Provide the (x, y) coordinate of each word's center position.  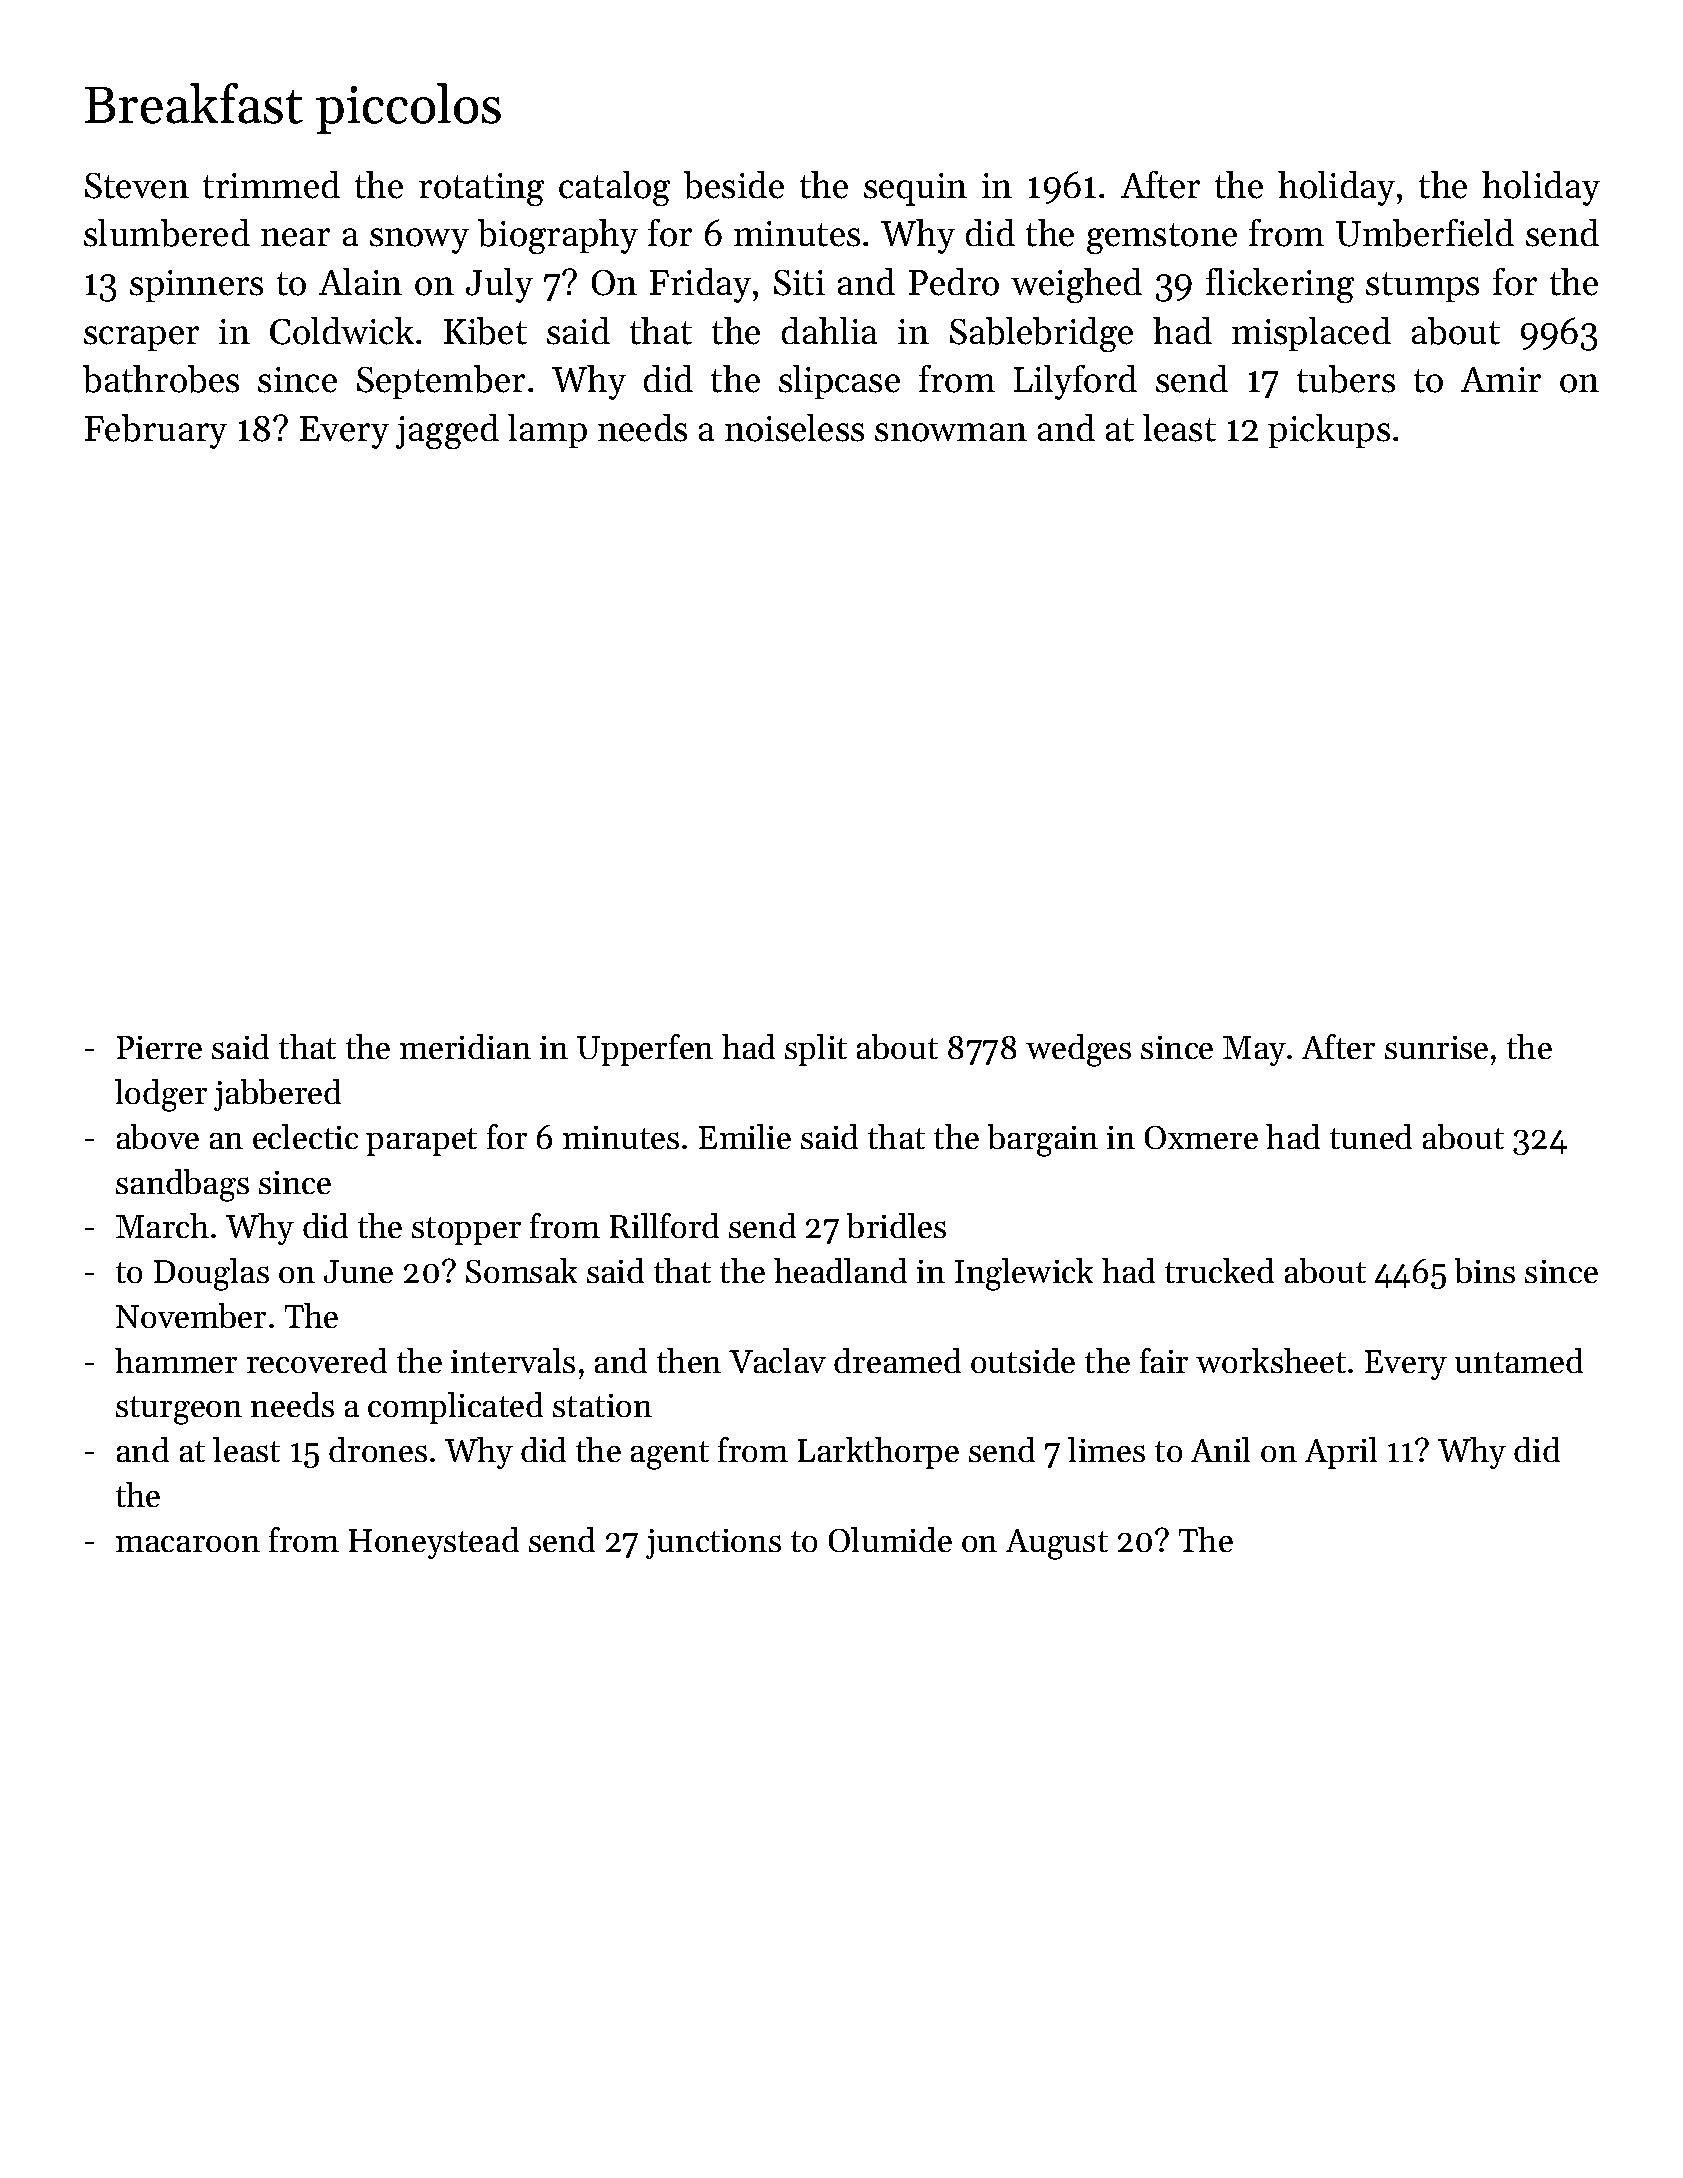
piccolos (408, 108)
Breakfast (194, 103)
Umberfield (1425, 233)
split (816, 1050)
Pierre (159, 1047)
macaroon (188, 1544)
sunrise (1436, 1047)
